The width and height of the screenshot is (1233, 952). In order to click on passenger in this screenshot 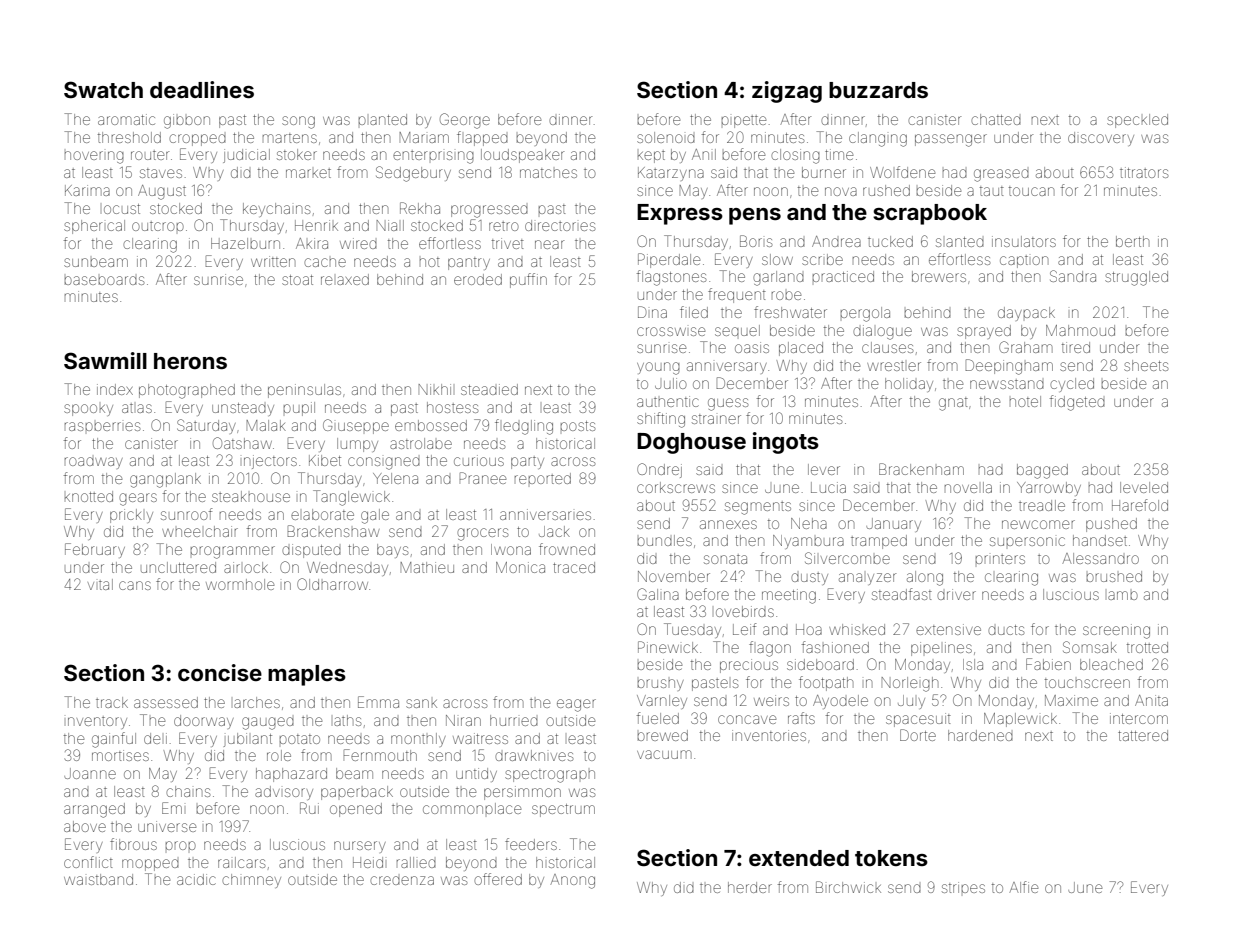, I will do `click(951, 140)`.
